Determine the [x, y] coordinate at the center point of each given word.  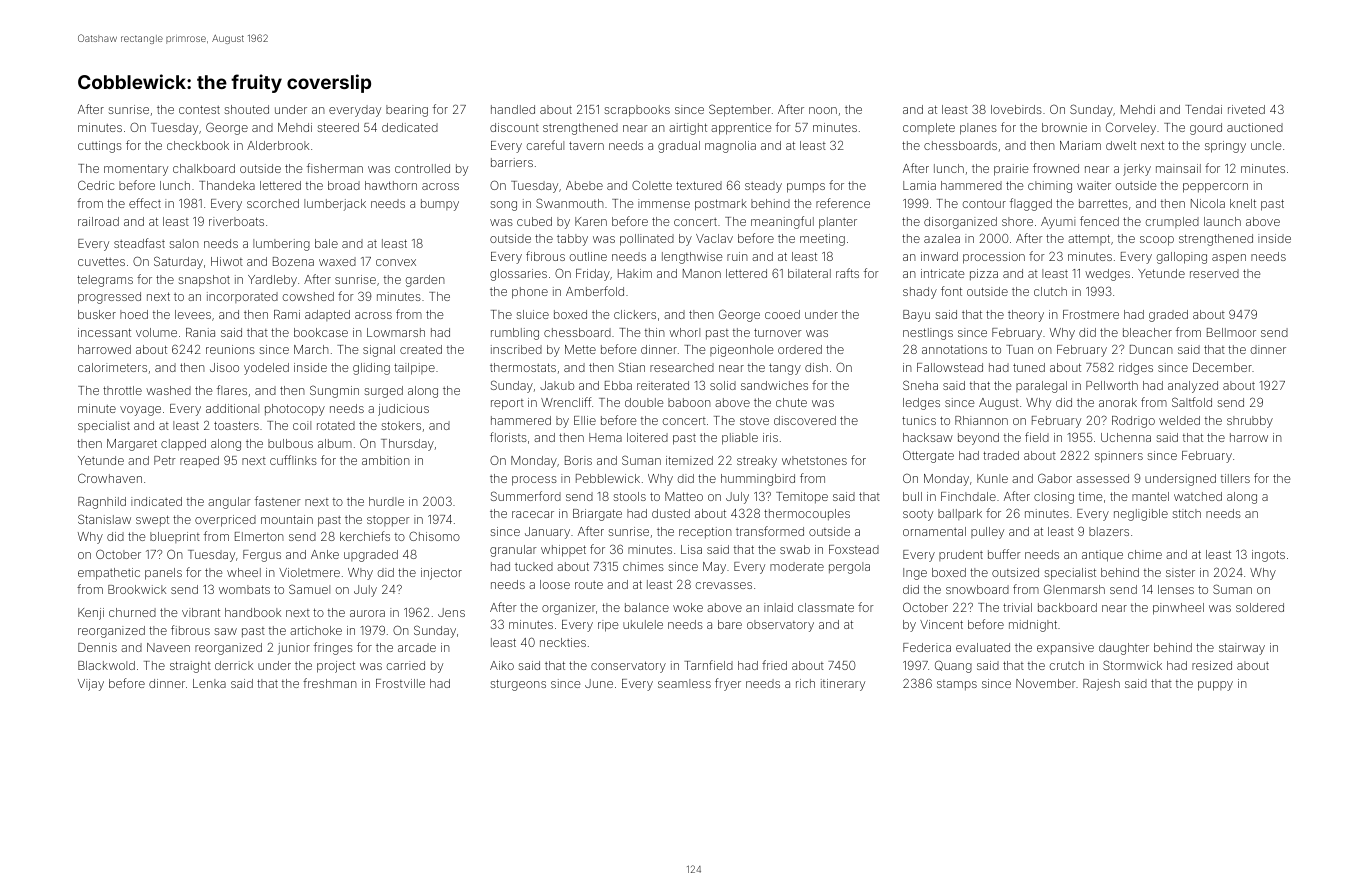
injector [441, 574]
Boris [578, 460]
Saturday [178, 262]
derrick [234, 665]
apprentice [741, 129]
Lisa [691, 549]
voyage [140, 411]
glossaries [518, 275]
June [599, 683]
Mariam [1080, 145]
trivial [1017, 607]
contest [199, 109]
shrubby [1250, 422]
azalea [942, 238]
